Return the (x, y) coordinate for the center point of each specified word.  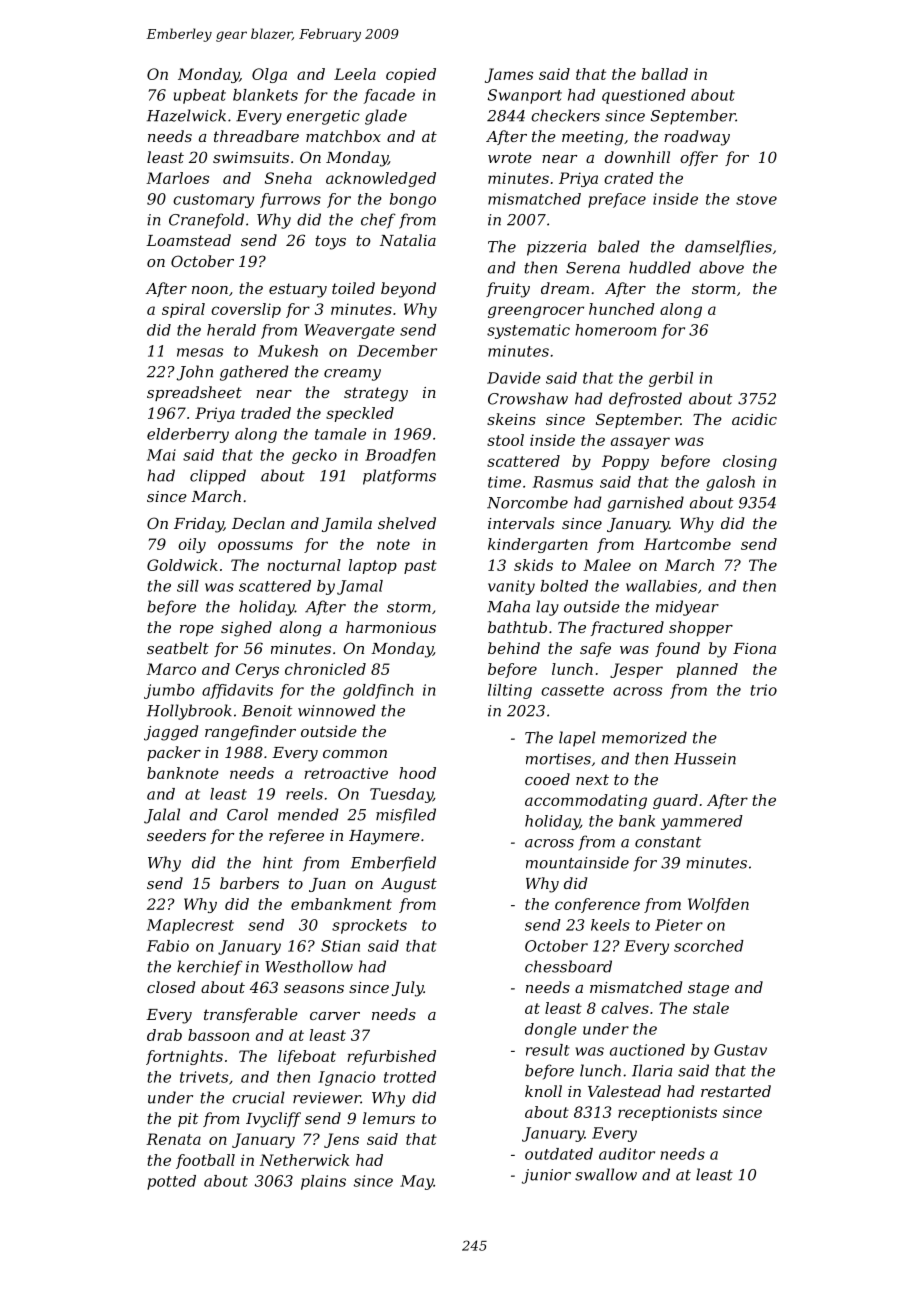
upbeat (200, 96)
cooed (547, 779)
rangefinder (250, 733)
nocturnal (304, 565)
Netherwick (304, 1160)
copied (411, 75)
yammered (702, 822)
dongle (551, 1030)
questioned (644, 96)
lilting (510, 691)
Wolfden (718, 905)
